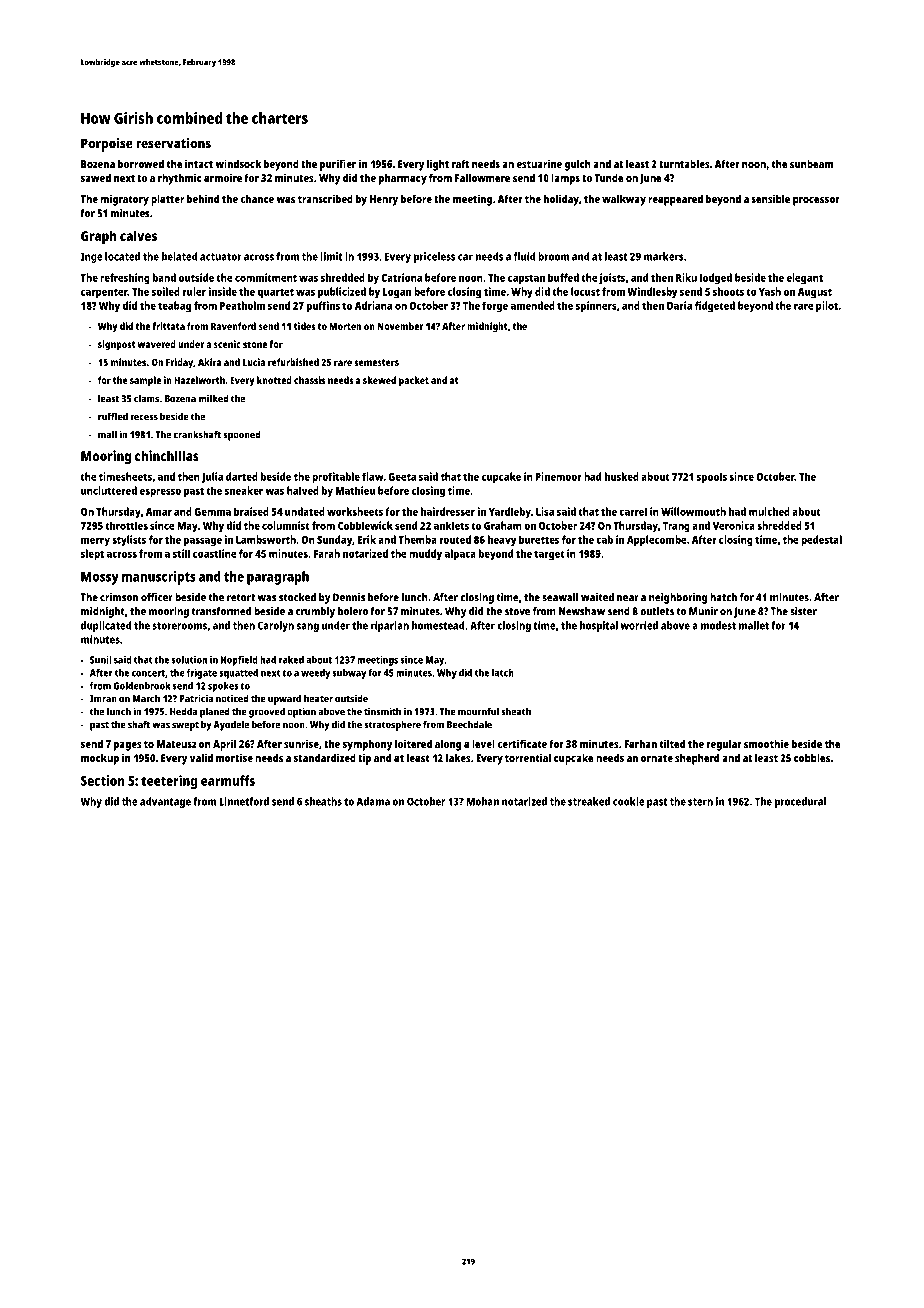 This image has width=924, height=1308. Describe the element at coordinates (811, 163) in the image. I see `sunbeam` at that location.
